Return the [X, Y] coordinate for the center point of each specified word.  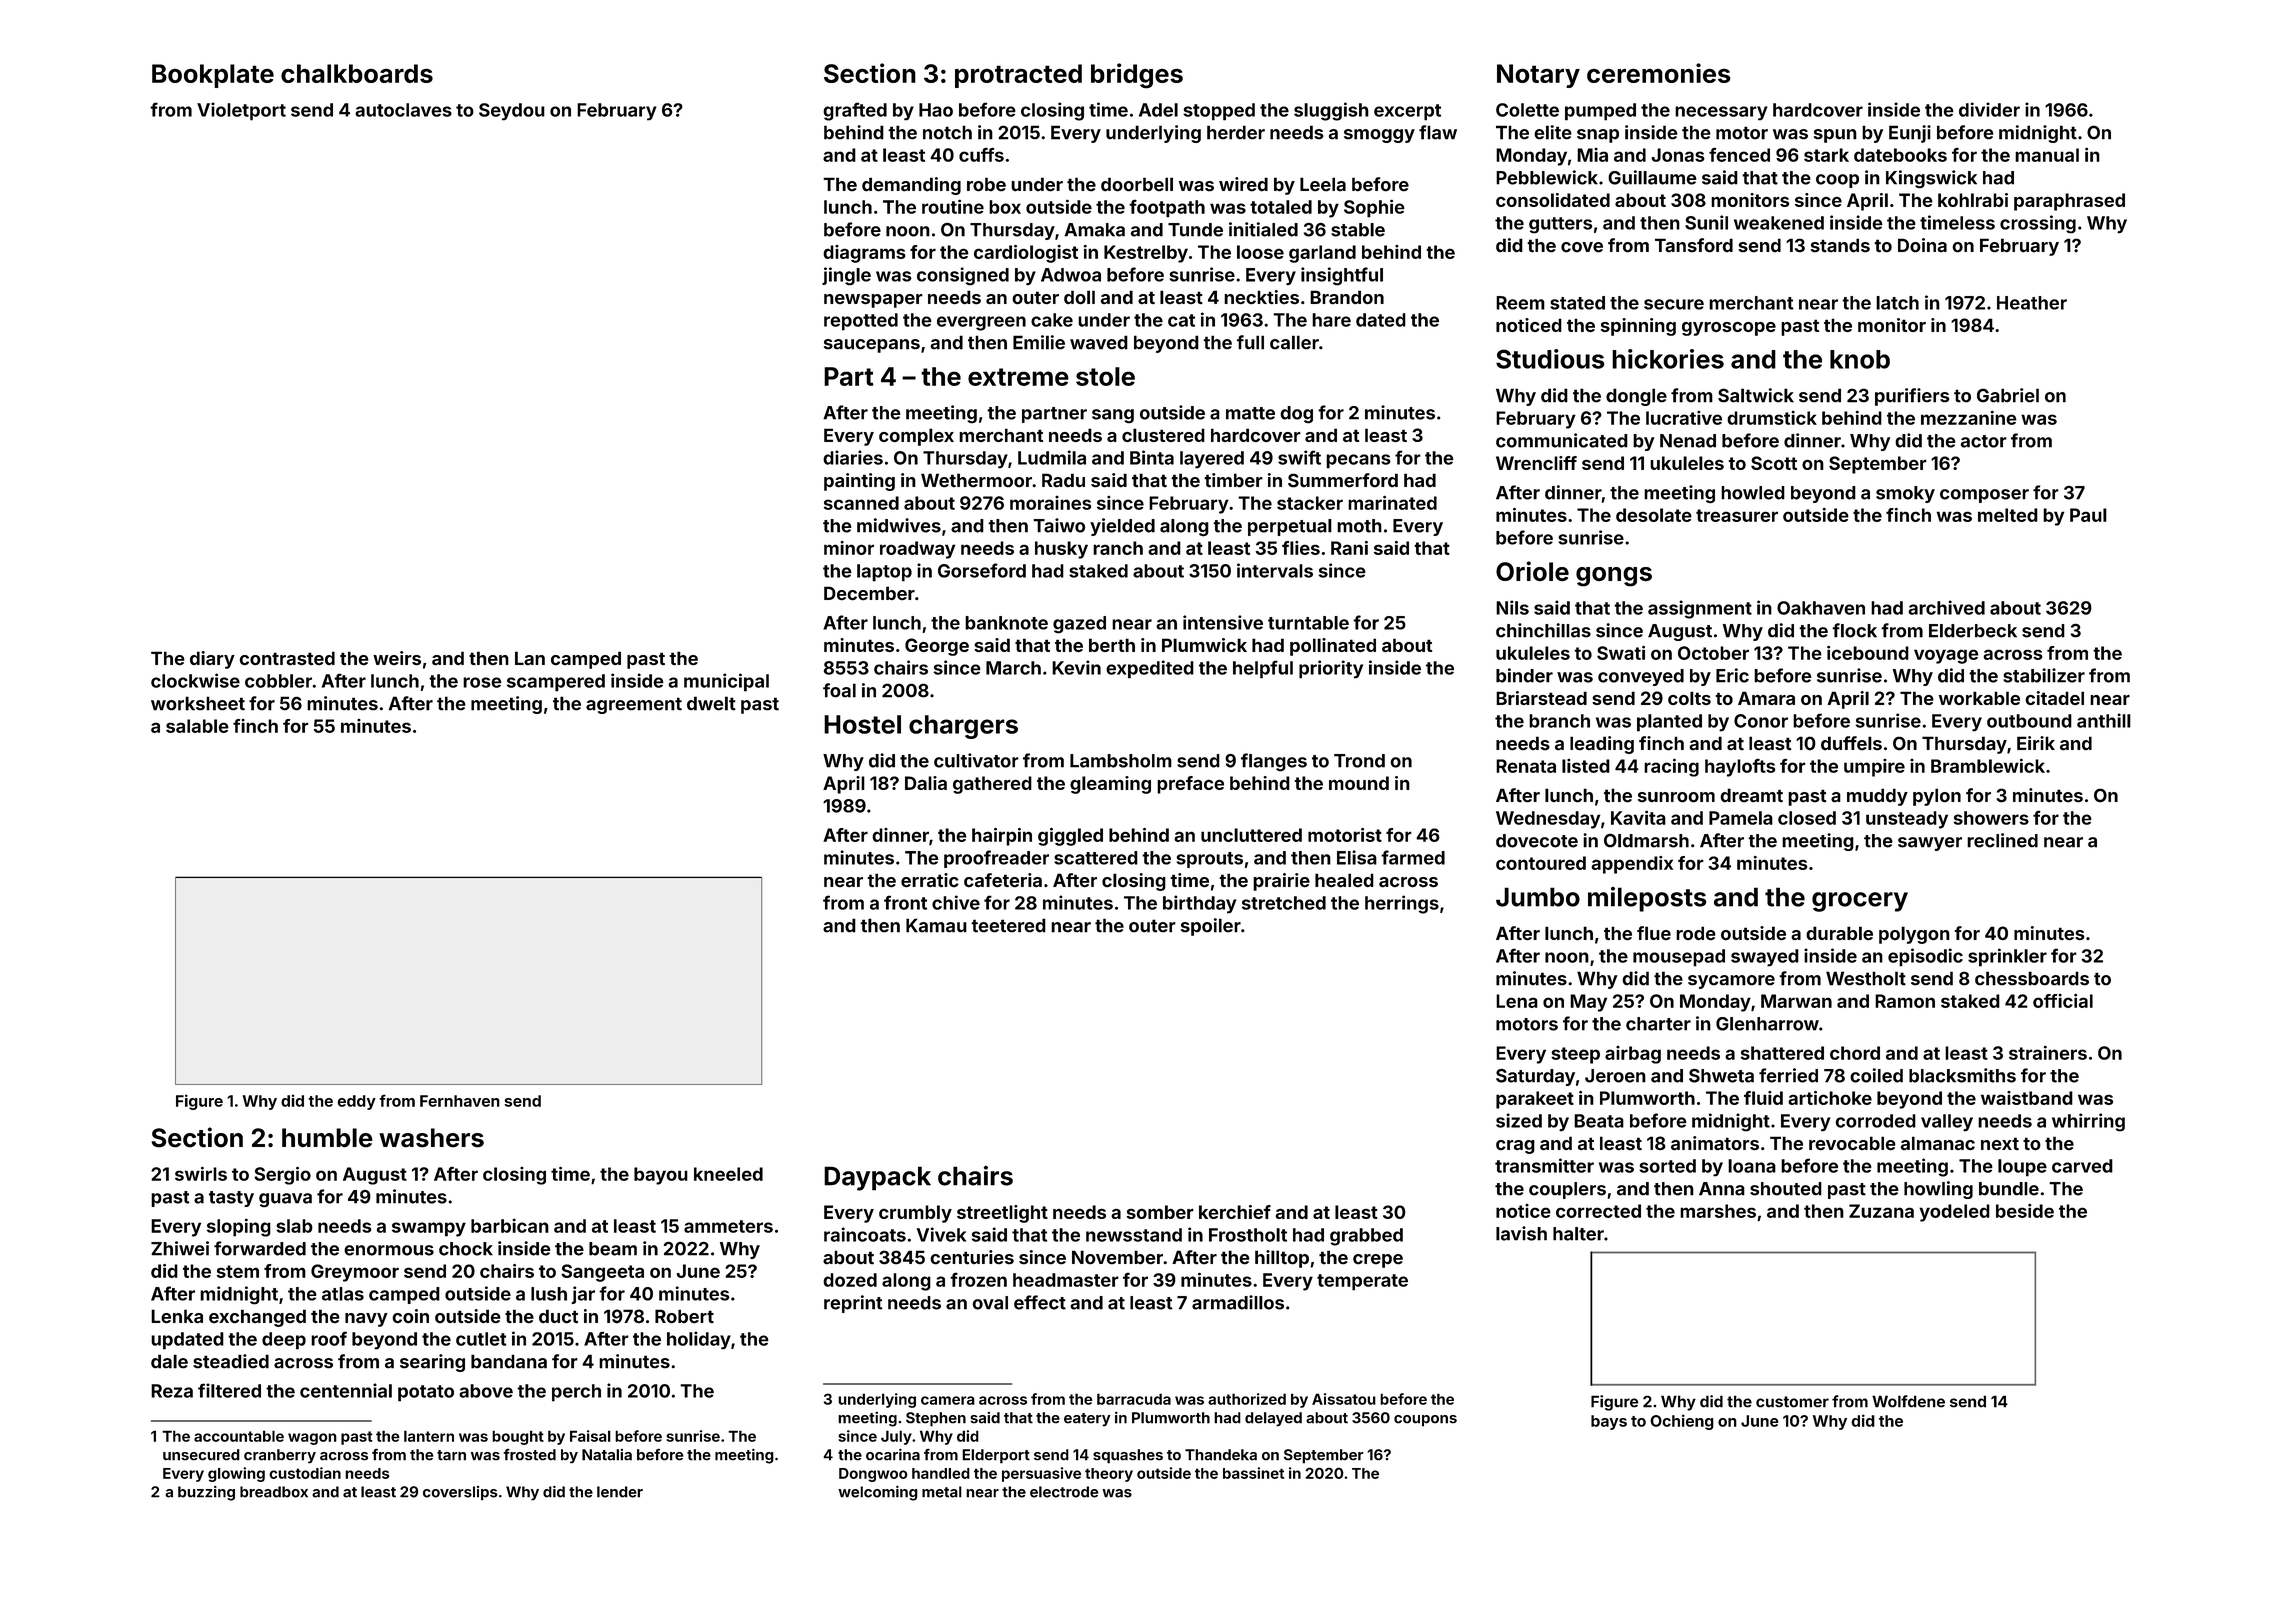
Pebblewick [1547, 177]
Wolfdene [1908, 1401]
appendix [1632, 865]
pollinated [1333, 647]
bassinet [1253, 1473]
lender [620, 1492]
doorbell [1137, 184]
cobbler [278, 681]
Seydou [512, 111]
